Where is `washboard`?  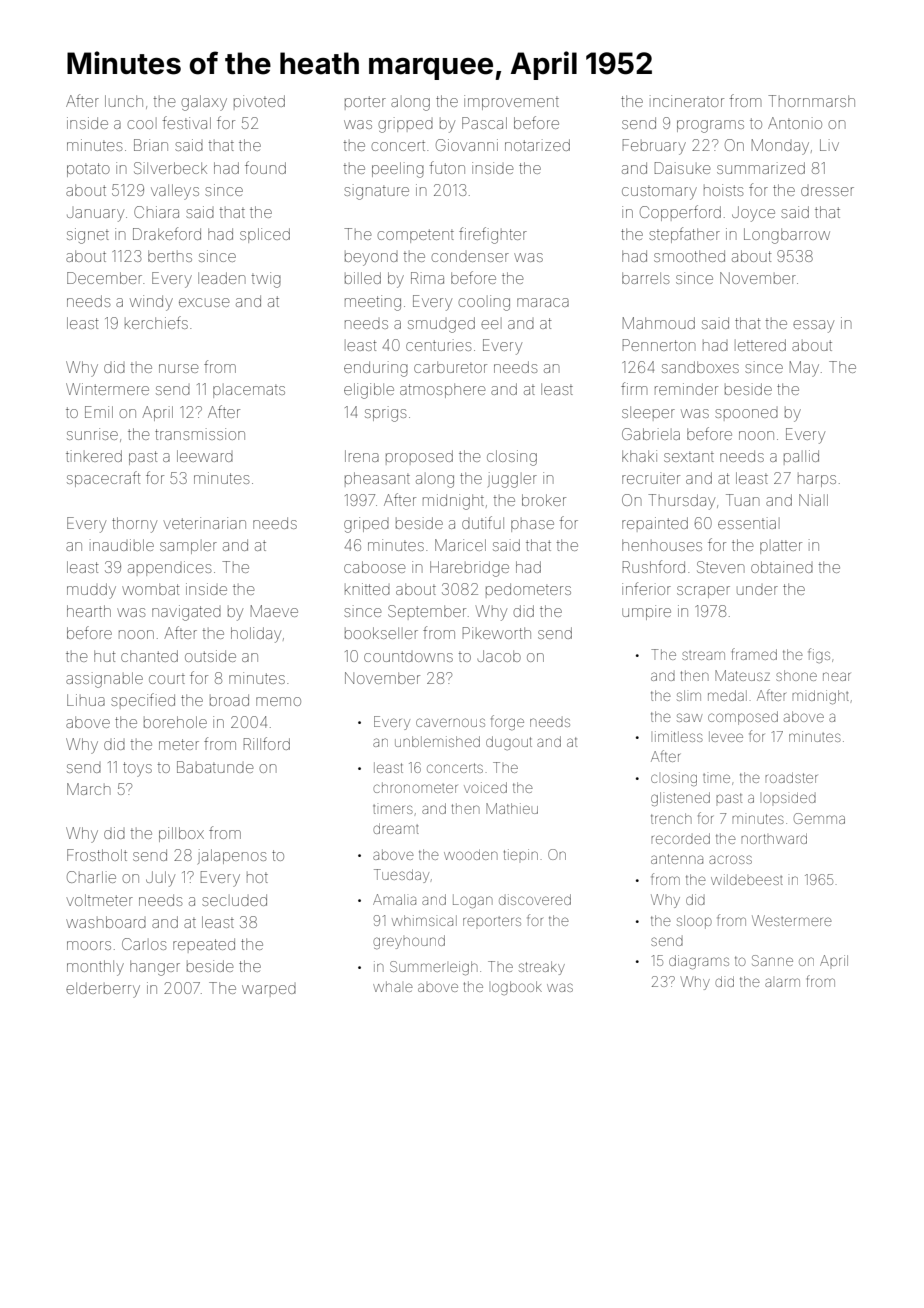
washboard is located at coordinates (106, 922).
